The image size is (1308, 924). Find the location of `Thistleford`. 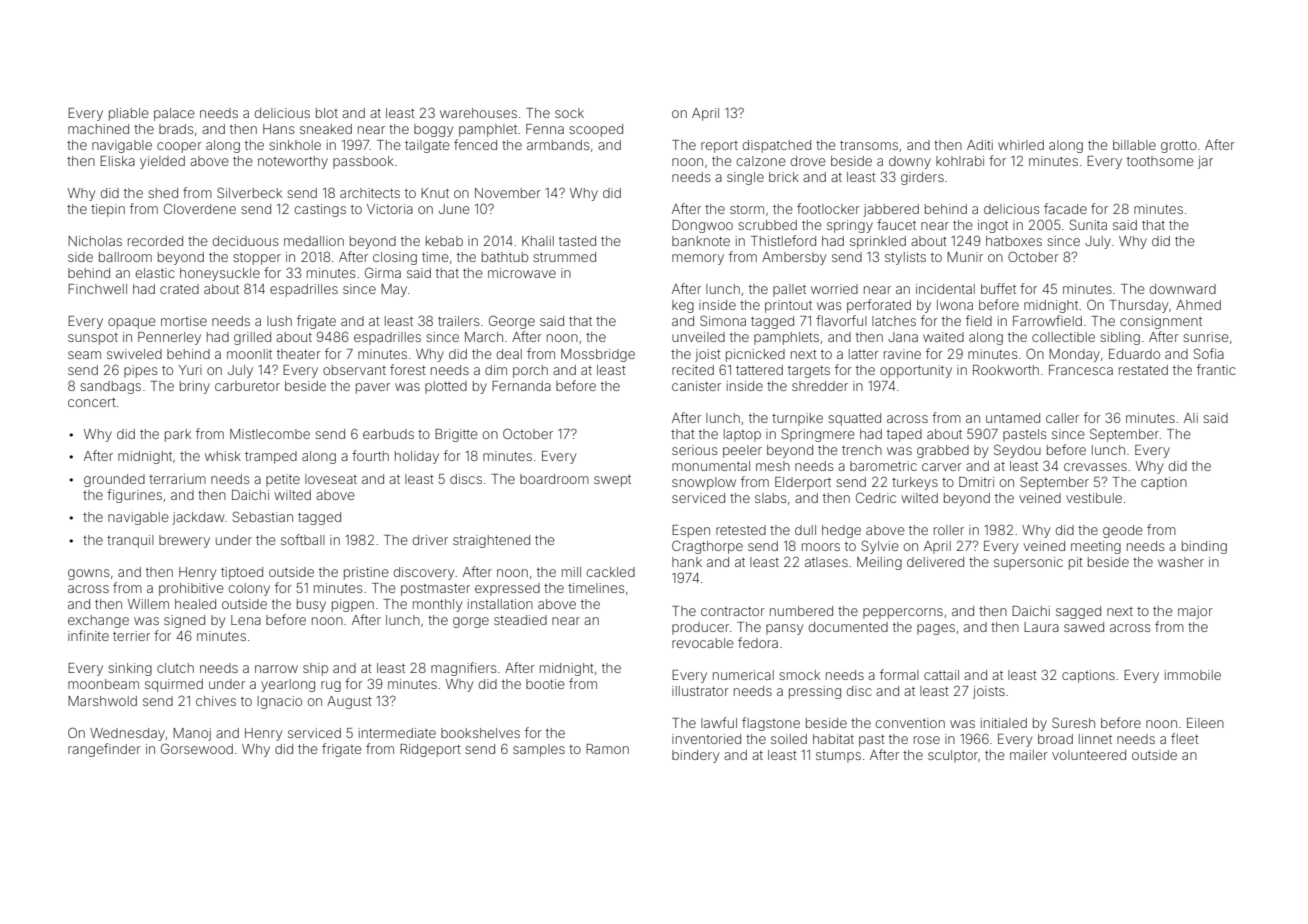

Thistleford is located at coordinates (783, 240).
